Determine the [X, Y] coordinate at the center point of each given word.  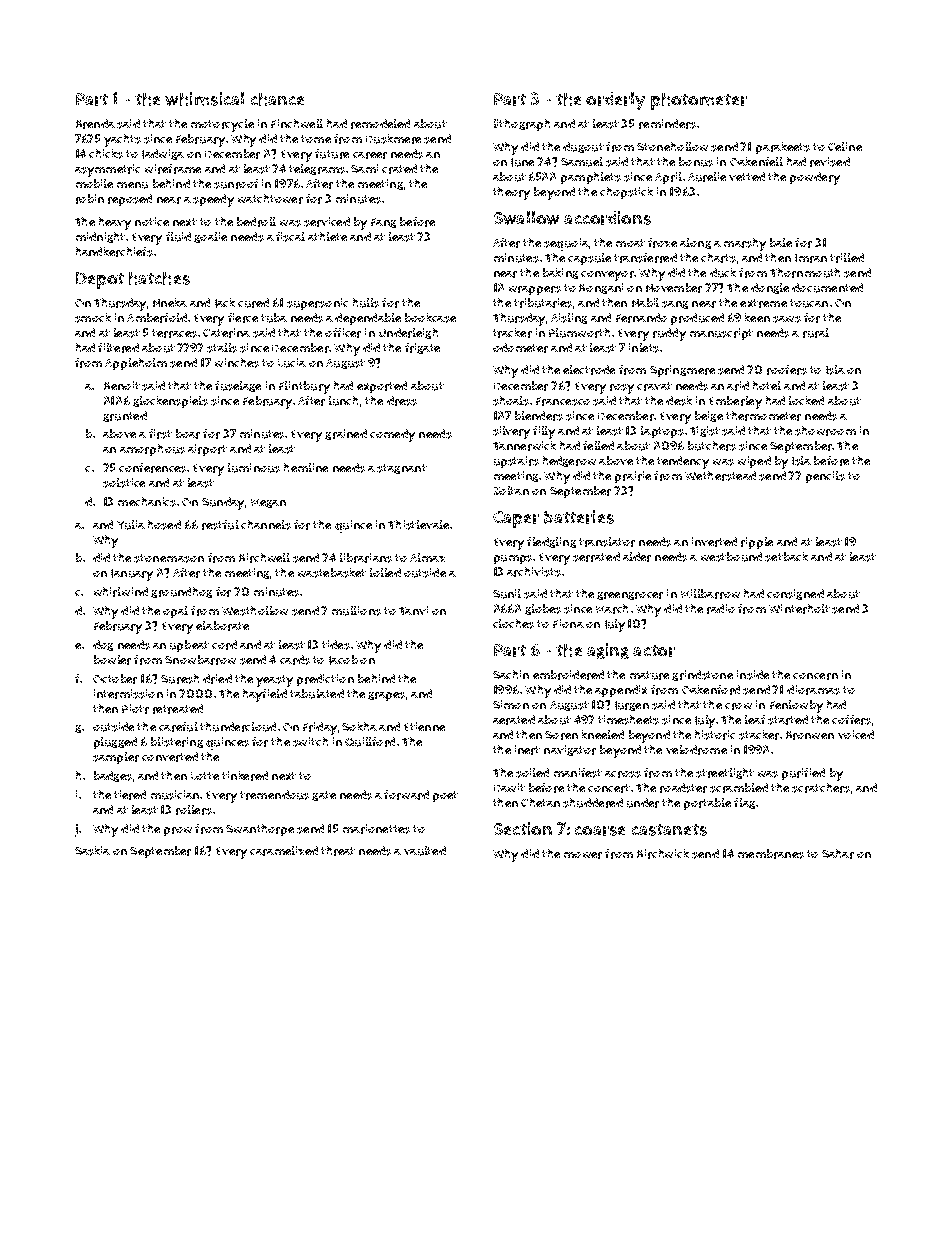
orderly [615, 101]
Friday [320, 728]
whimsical [204, 99]
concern [815, 676]
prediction [325, 680]
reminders [667, 124]
